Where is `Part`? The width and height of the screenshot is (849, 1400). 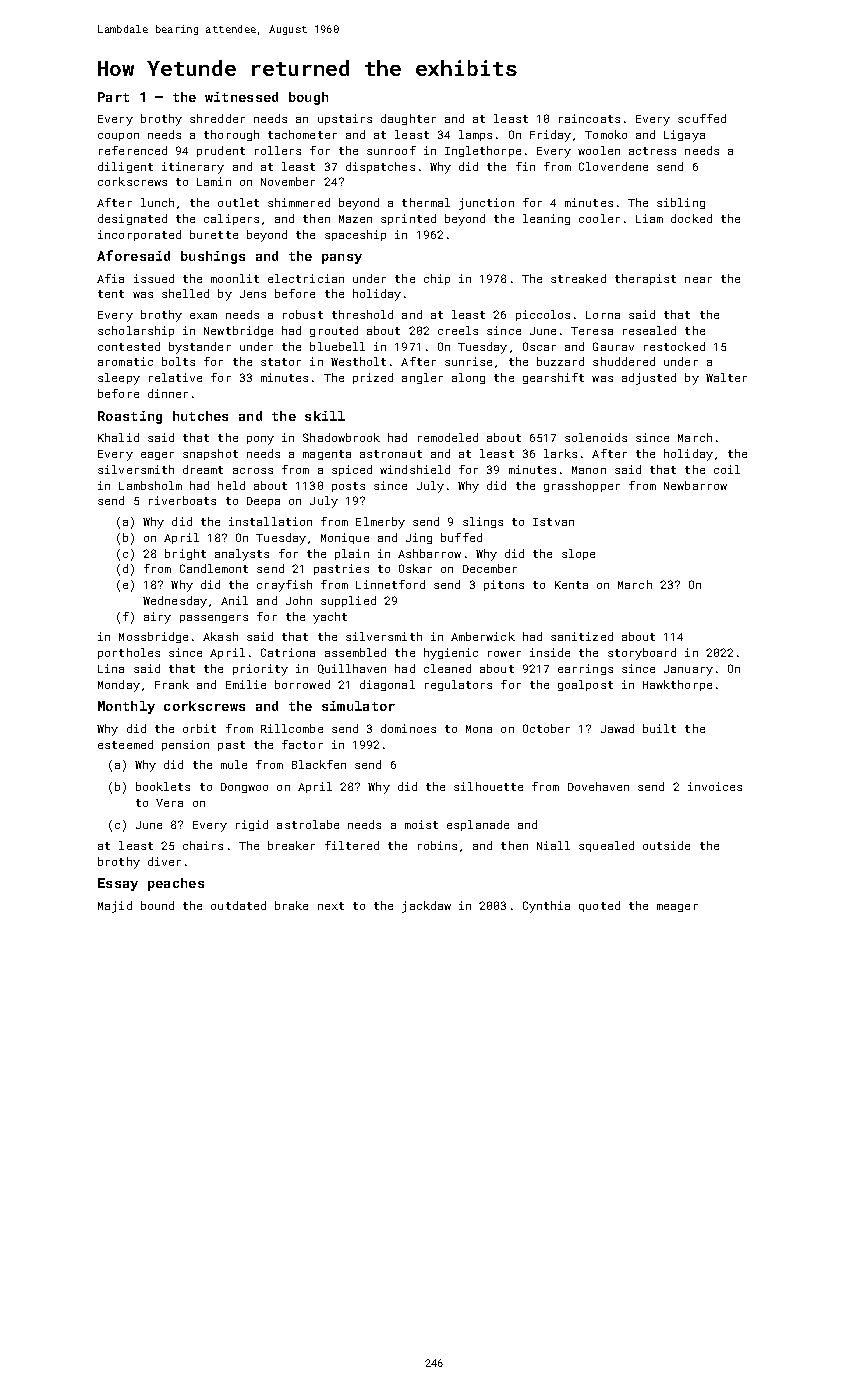 Part is located at coordinates (113, 97).
